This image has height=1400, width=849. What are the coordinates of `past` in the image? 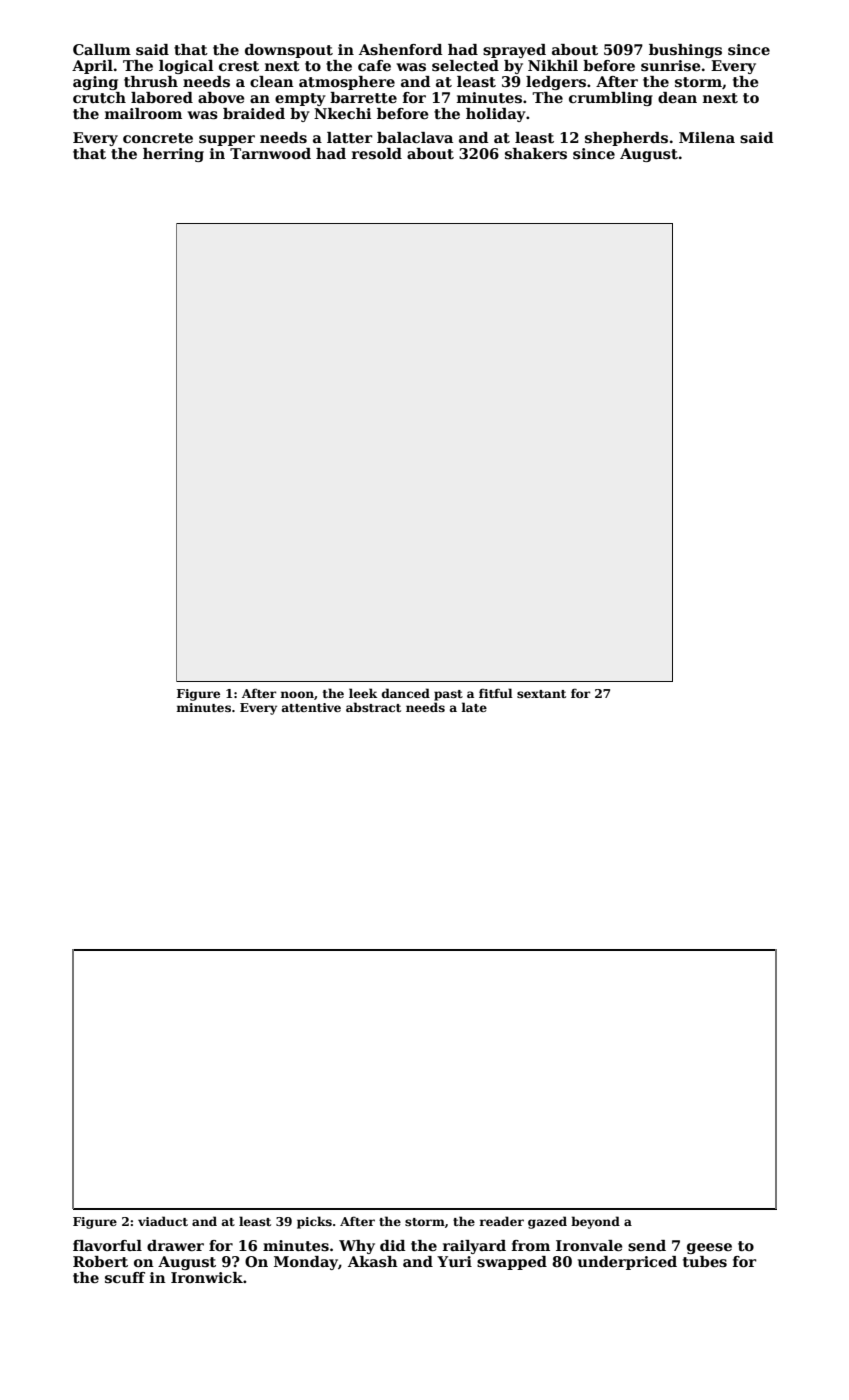 It's located at (448, 695).
